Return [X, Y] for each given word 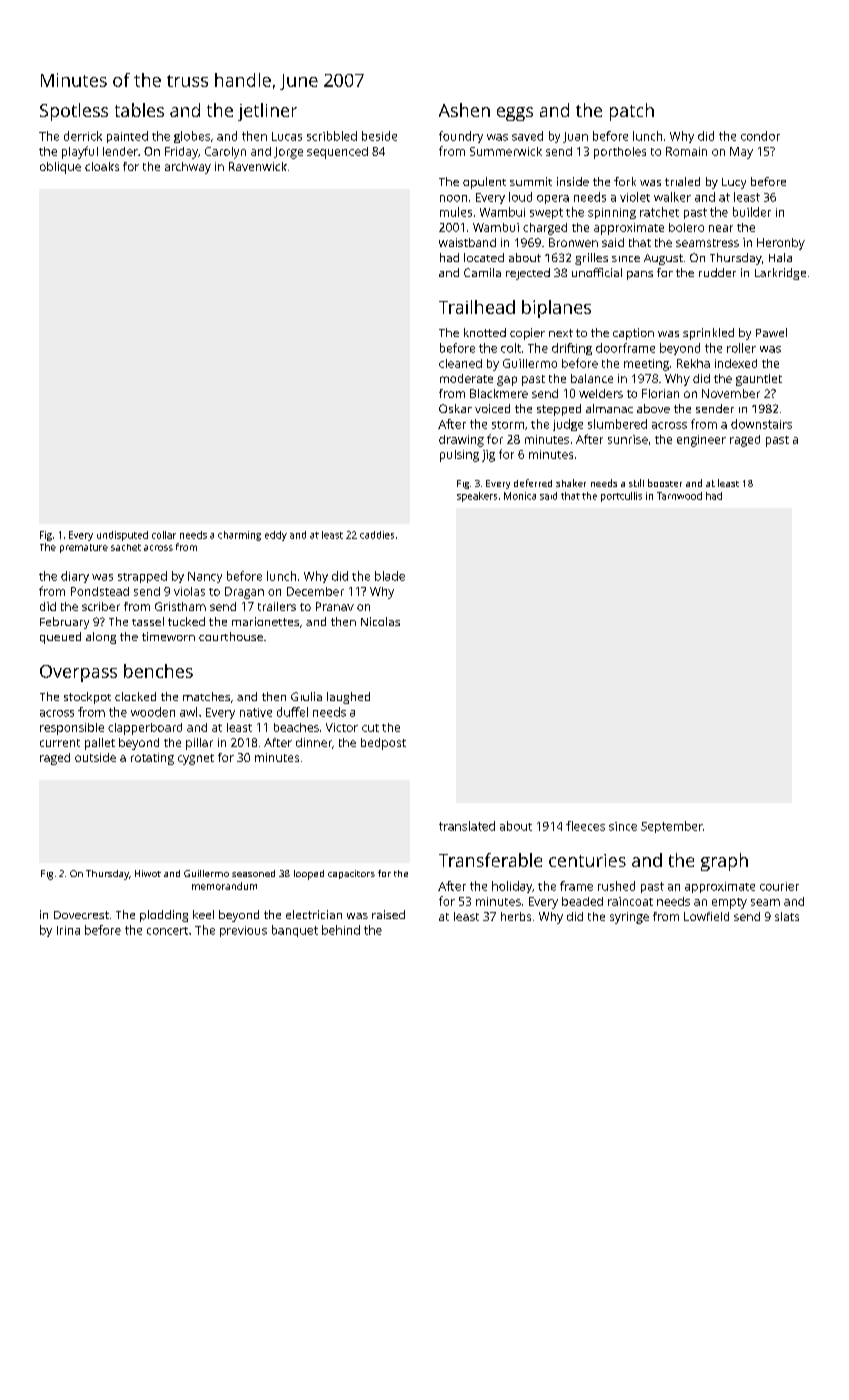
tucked [186, 621]
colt [511, 348]
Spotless [74, 112]
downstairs [761, 424]
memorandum [224, 886]
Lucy [734, 183]
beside [379, 136]
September [672, 827]
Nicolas [380, 621]
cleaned [460, 363]
